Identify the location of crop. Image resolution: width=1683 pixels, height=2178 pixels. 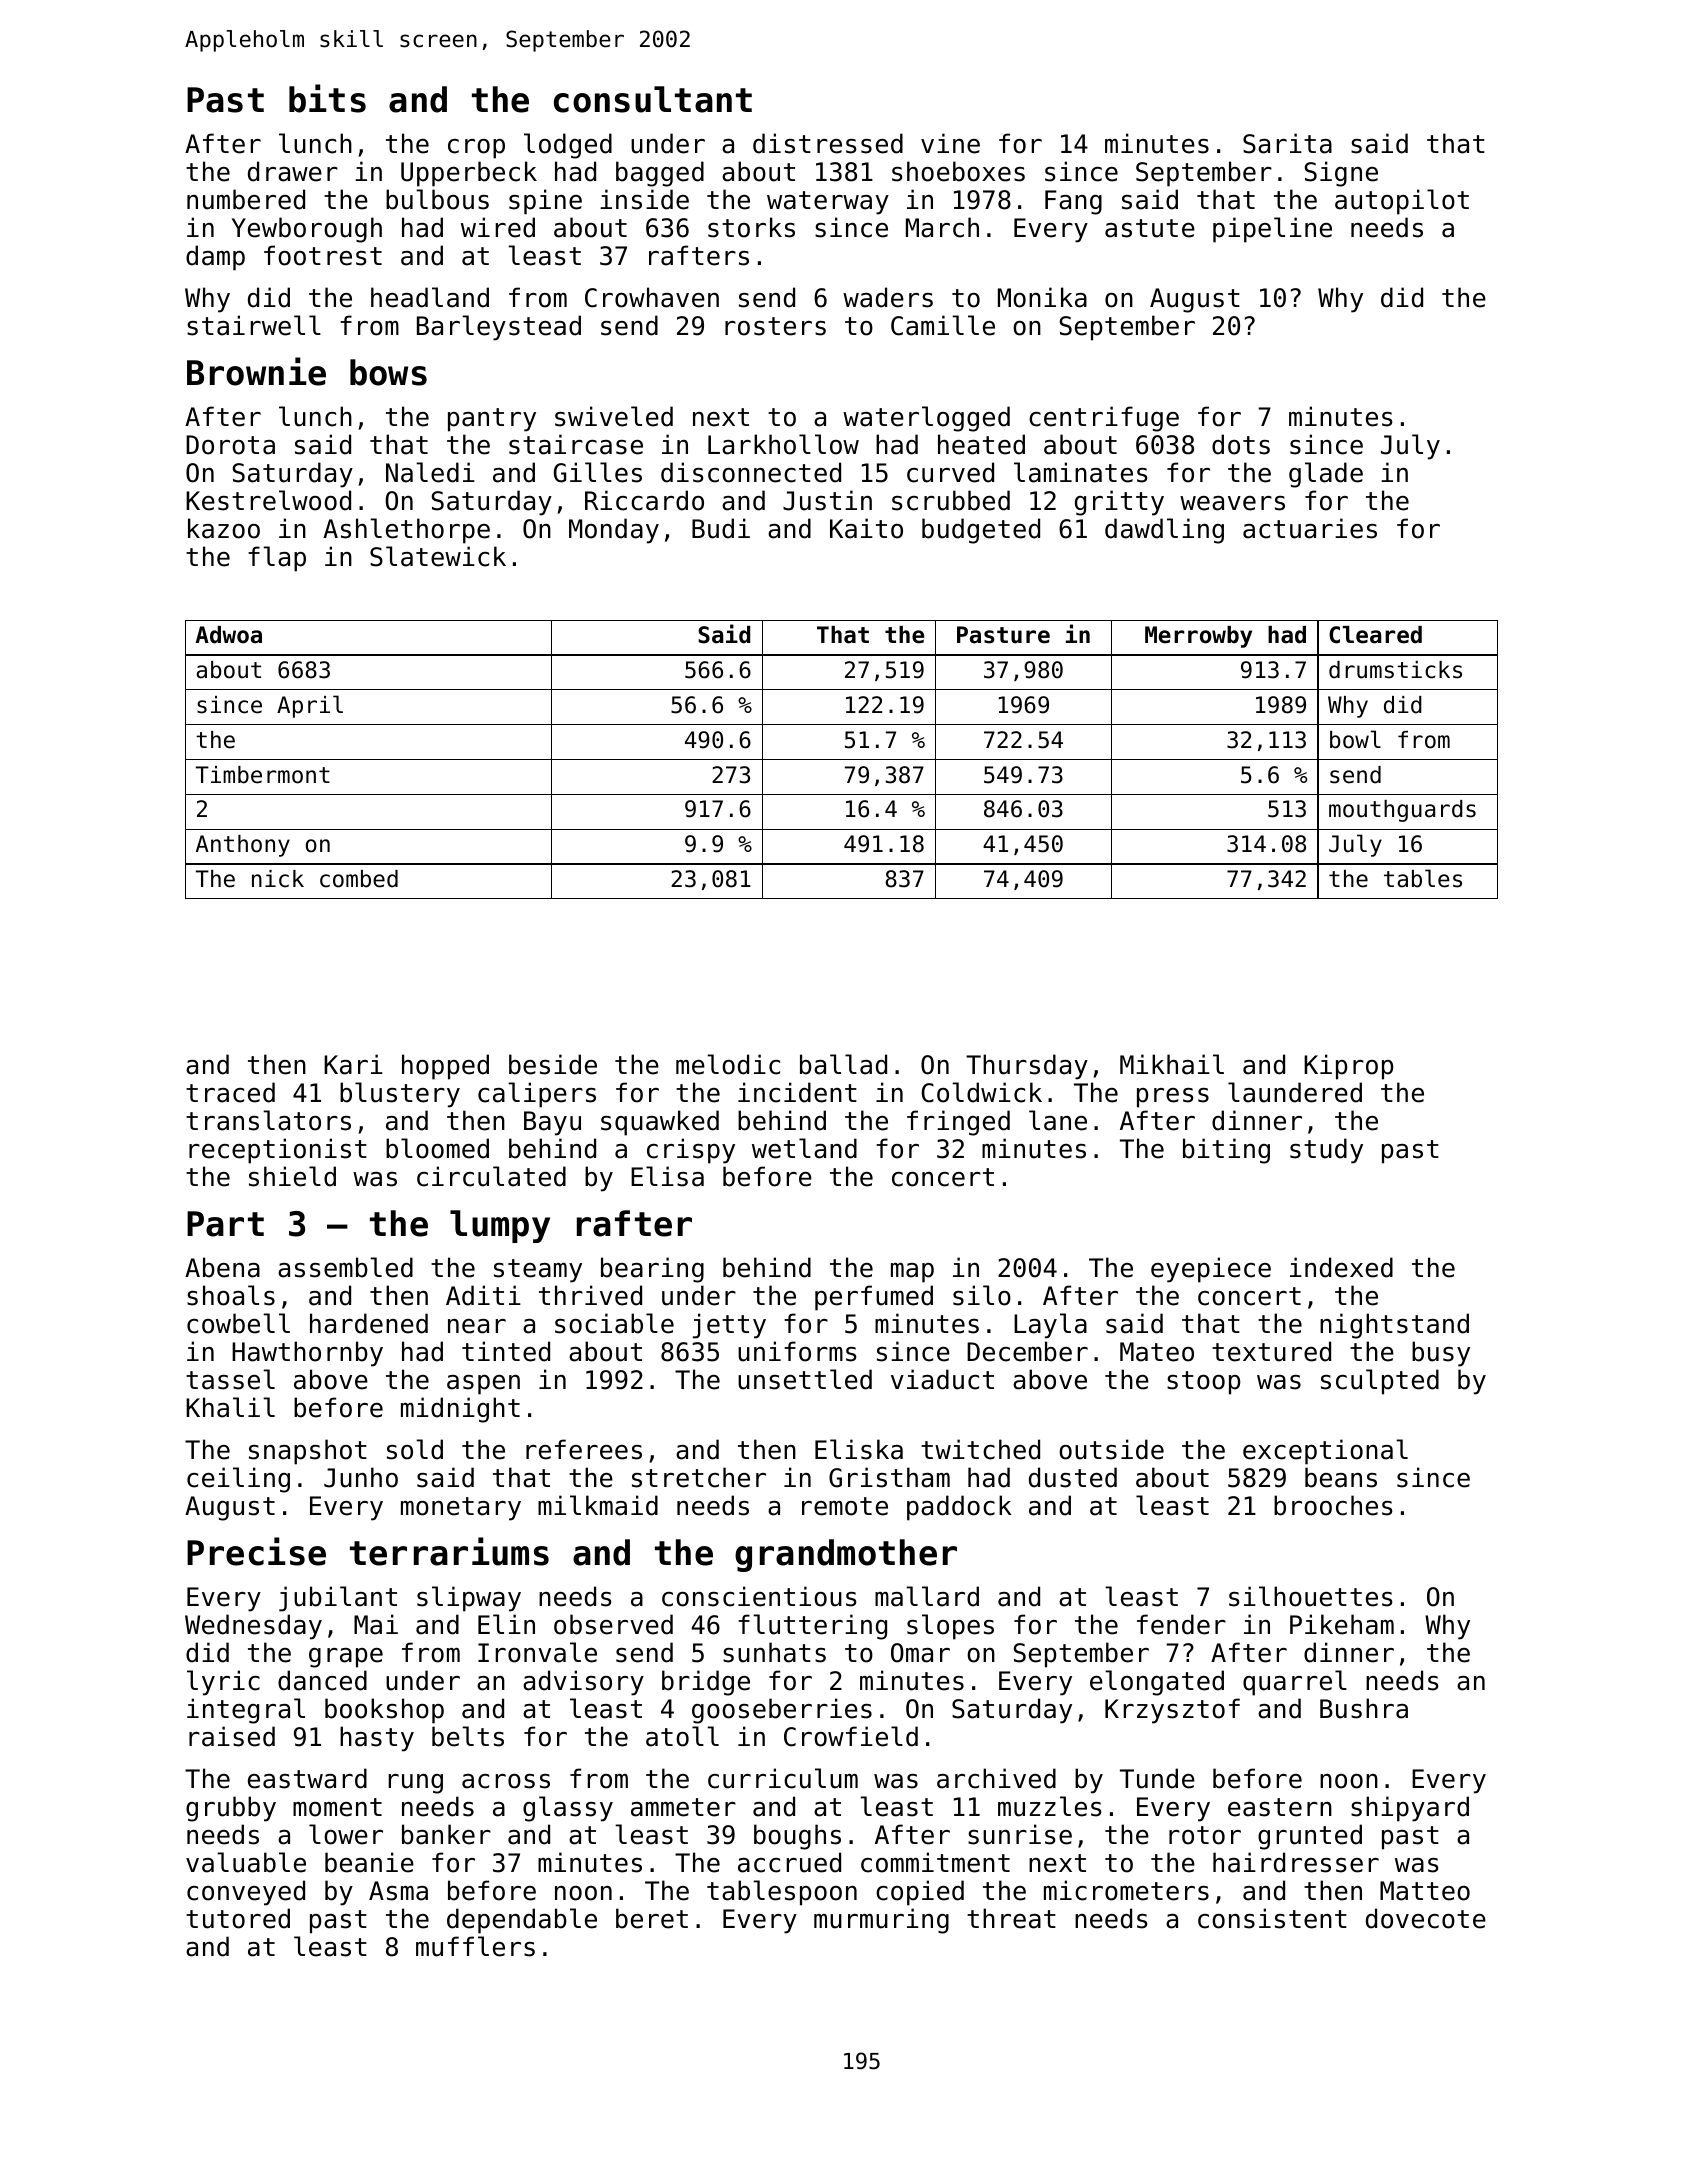
(476, 149).
